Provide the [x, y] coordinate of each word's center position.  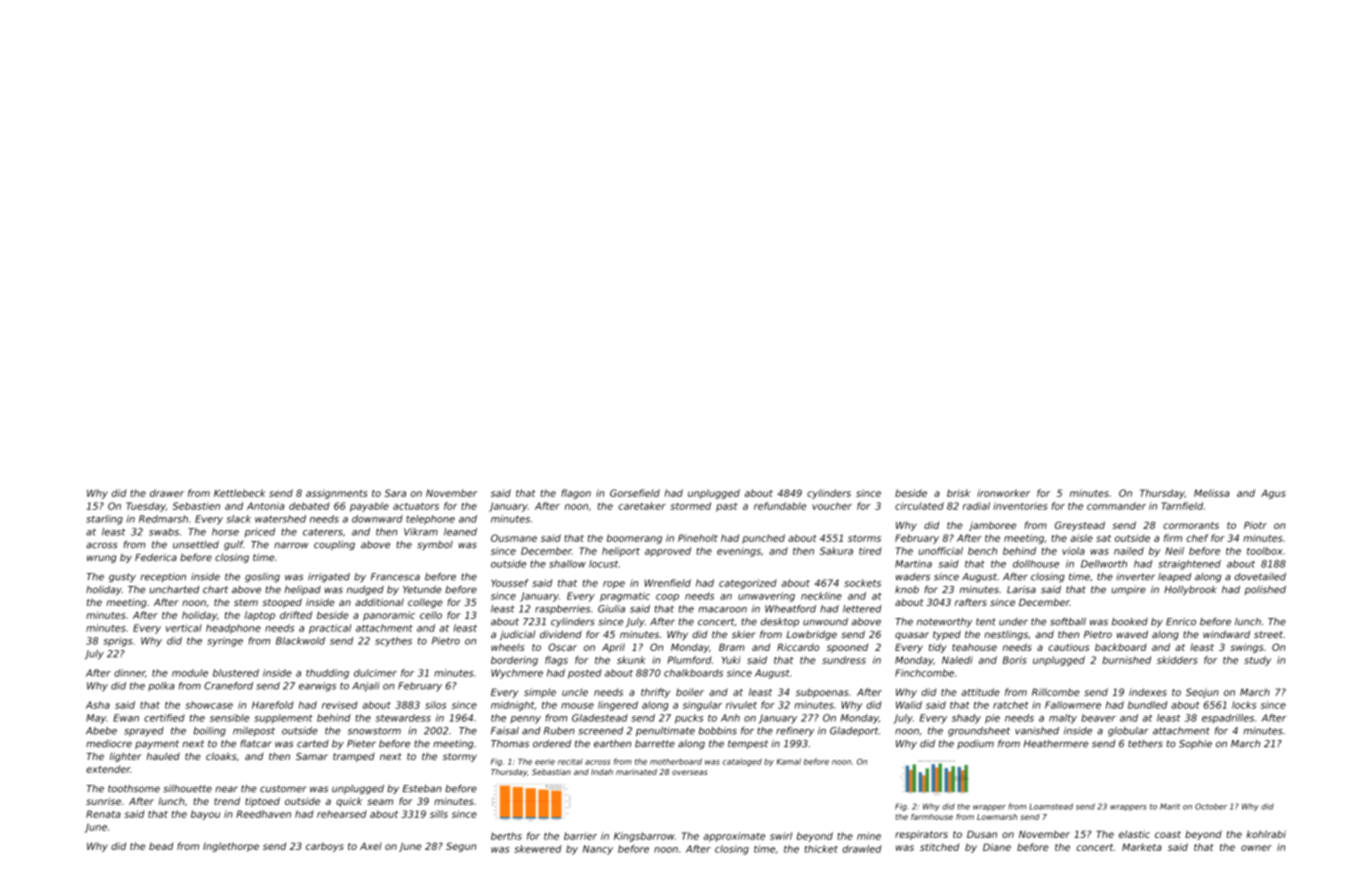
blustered [236, 673]
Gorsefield [635, 493]
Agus [1273, 494]
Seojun [1202, 693]
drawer [167, 493]
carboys [325, 847]
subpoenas [822, 693]
